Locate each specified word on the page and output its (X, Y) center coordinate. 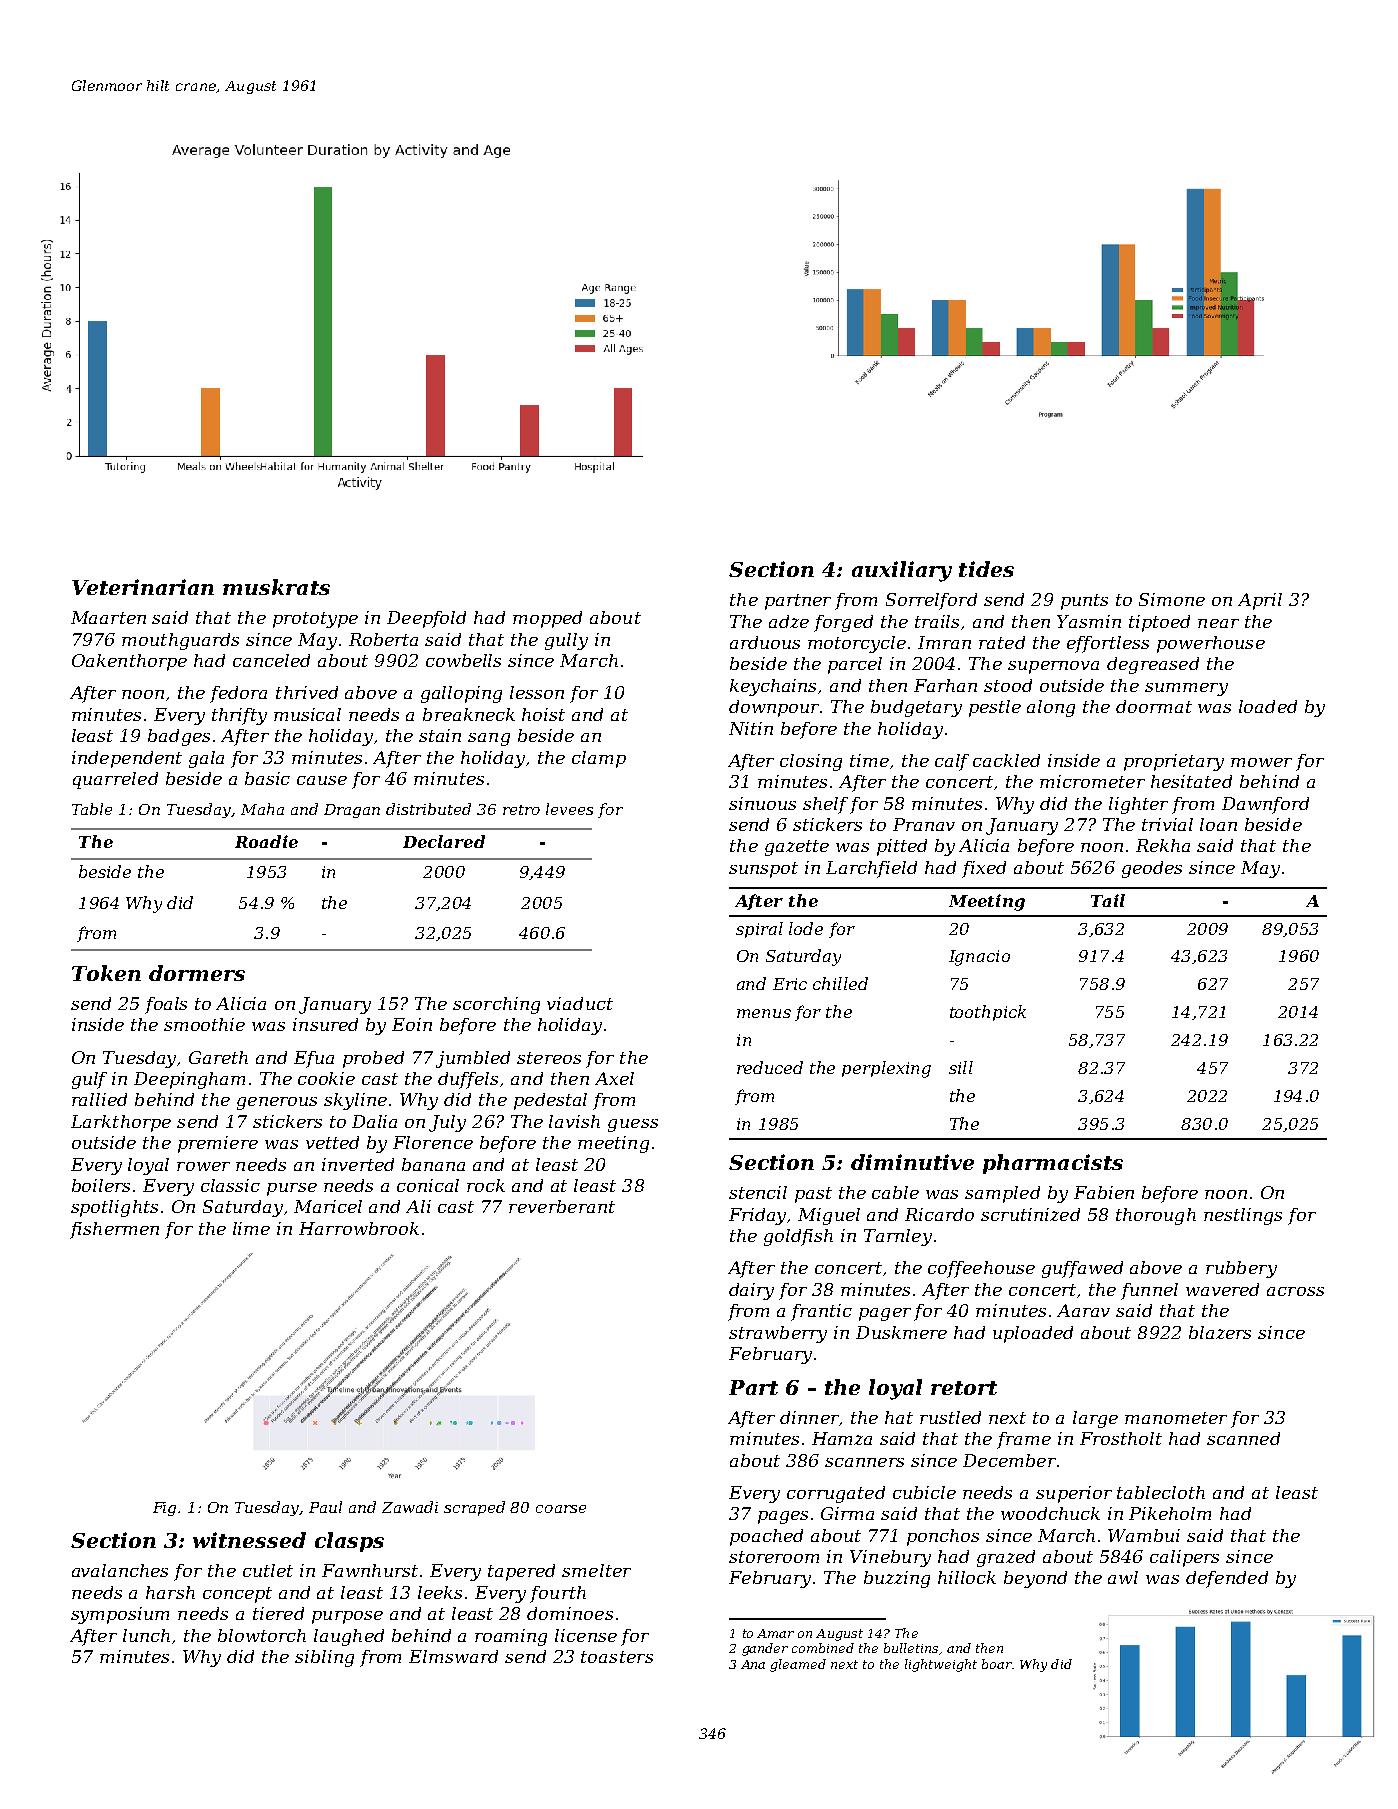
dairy (751, 1291)
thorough (1156, 1216)
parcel (855, 665)
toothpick (988, 1013)
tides (986, 569)
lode (806, 928)
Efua (314, 1059)
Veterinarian (143, 587)
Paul (325, 1507)
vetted (332, 1142)
